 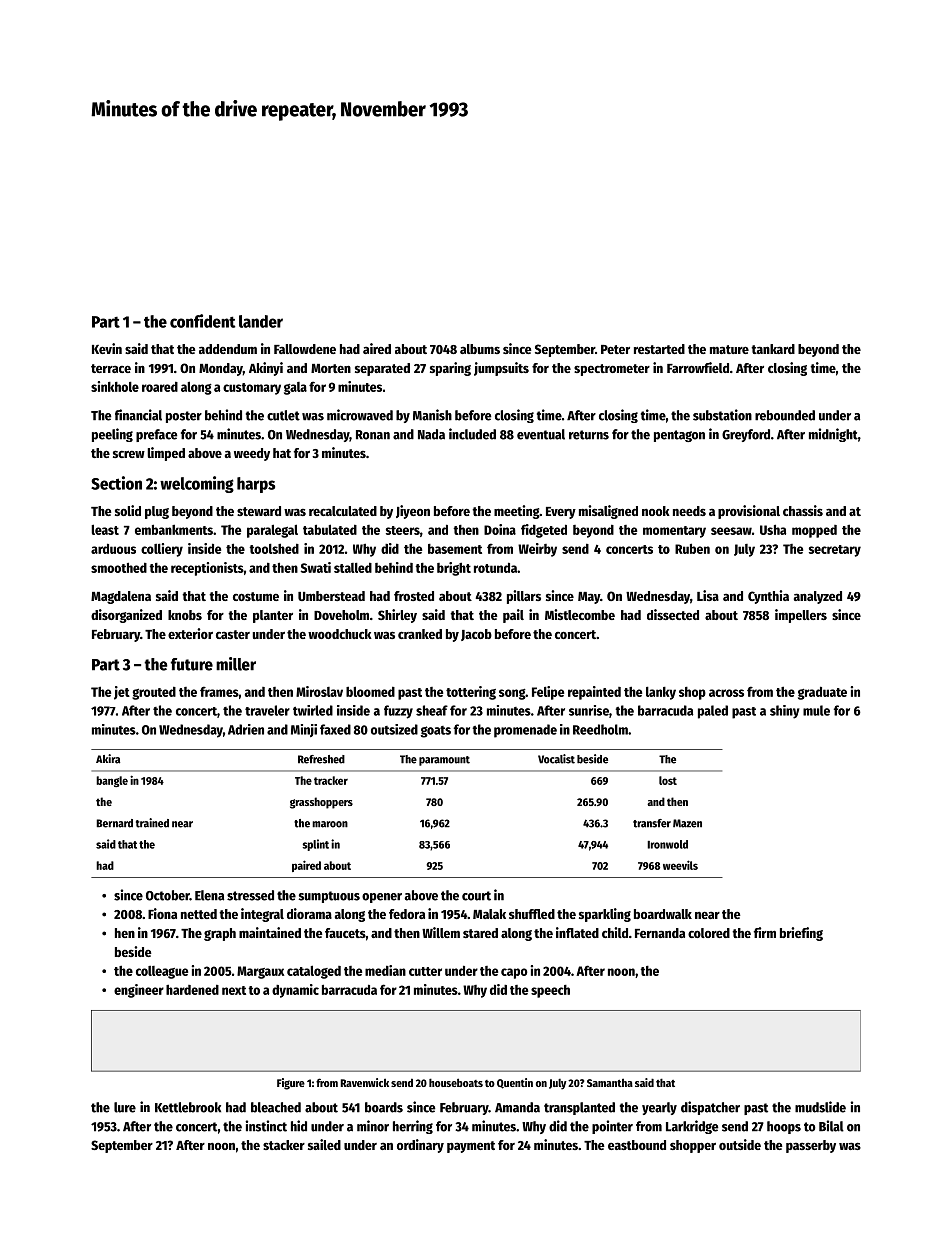 What do you see at coordinates (801, 934) in the page?
I see `briefing` at bounding box center [801, 934].
